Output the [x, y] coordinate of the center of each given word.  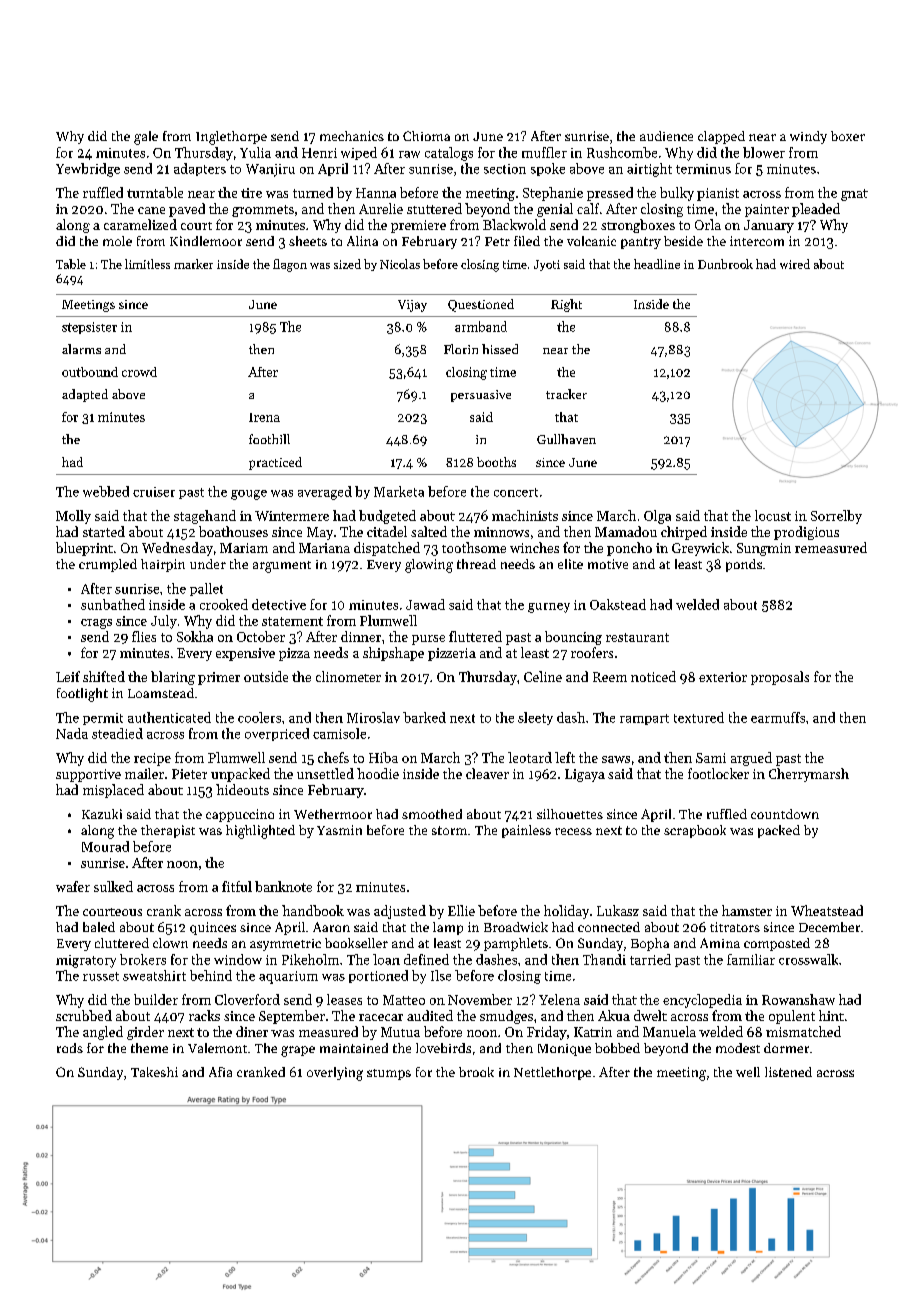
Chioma [426, 136]
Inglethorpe [231, 138]
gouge [249, 495]
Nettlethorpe [552, 1073]
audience [666, 136]
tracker [566, 394]
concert [516, 492]
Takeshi [154, 1072]
